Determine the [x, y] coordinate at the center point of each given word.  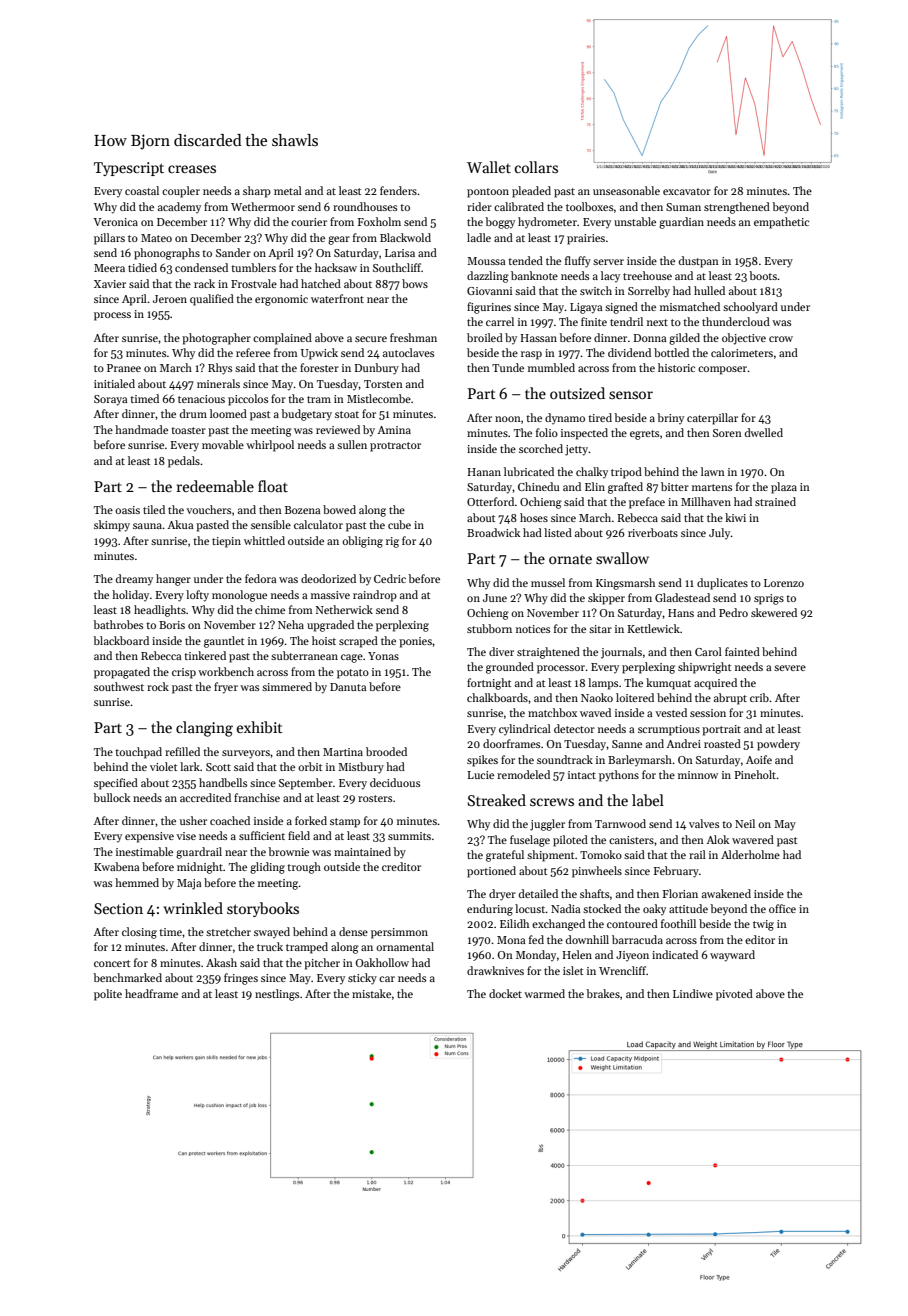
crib [759, 697]
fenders [398, 190]
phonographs [167, 254]
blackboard [121, 640]
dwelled [764, 432]
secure [371, 339]
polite [108, 995]
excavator [687, 191]
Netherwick [344, 609]
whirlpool [270, 446]
